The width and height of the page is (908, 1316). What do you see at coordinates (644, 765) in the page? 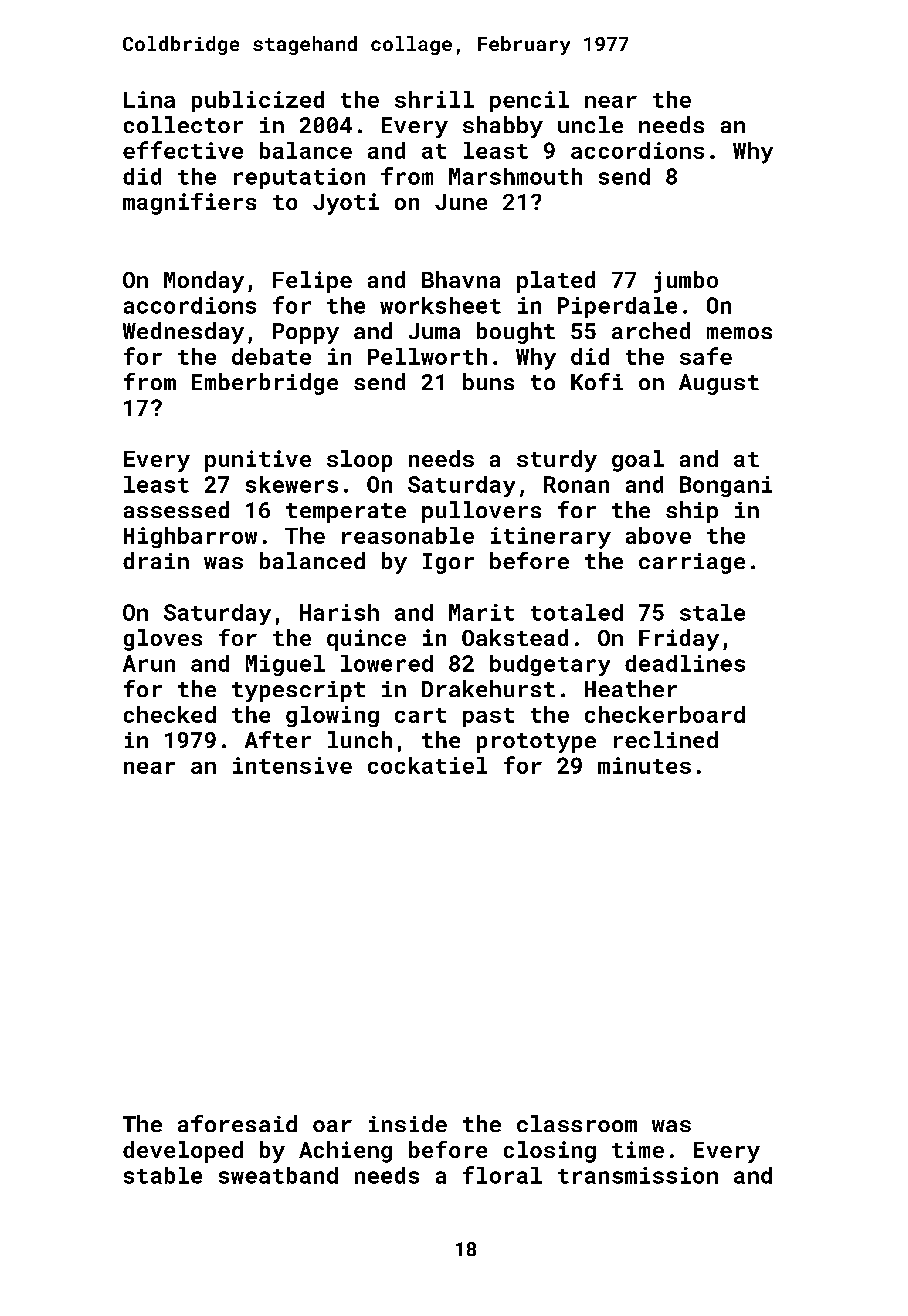
I see `minutes` at bounding box center [644, 765].
